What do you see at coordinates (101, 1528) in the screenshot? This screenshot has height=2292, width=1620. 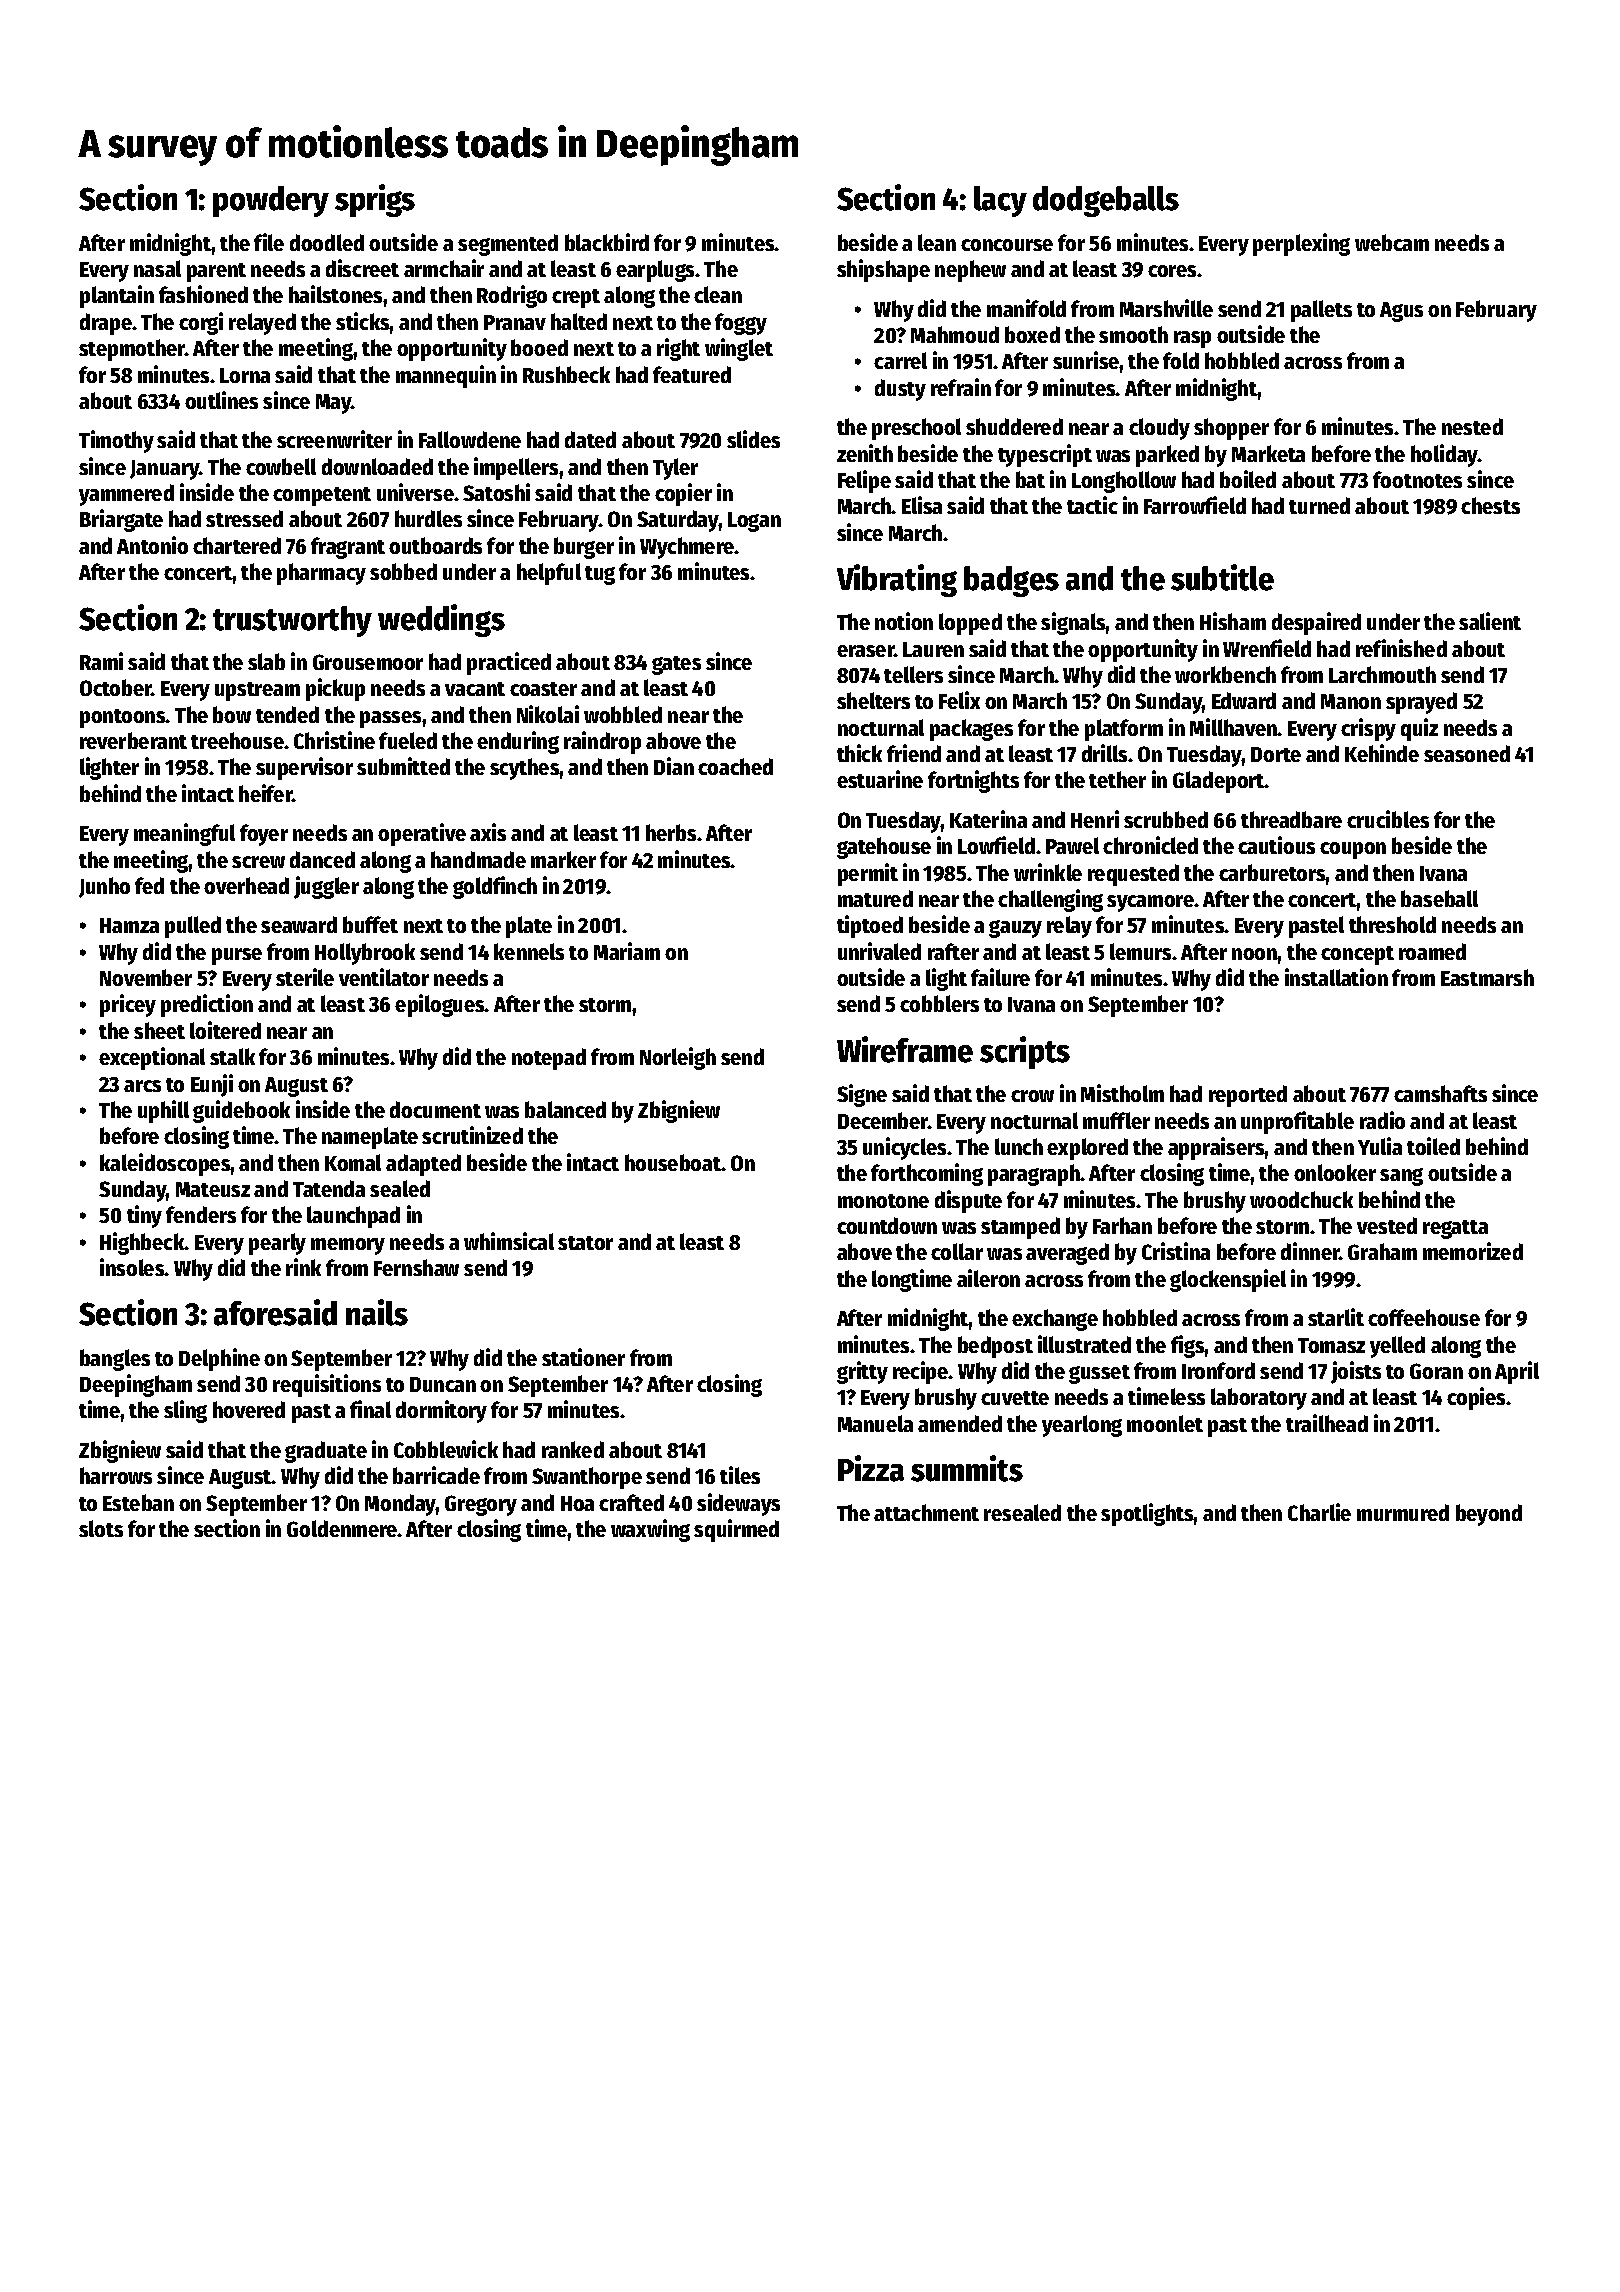 I see `slots` at bounding box center [101, 1528].
